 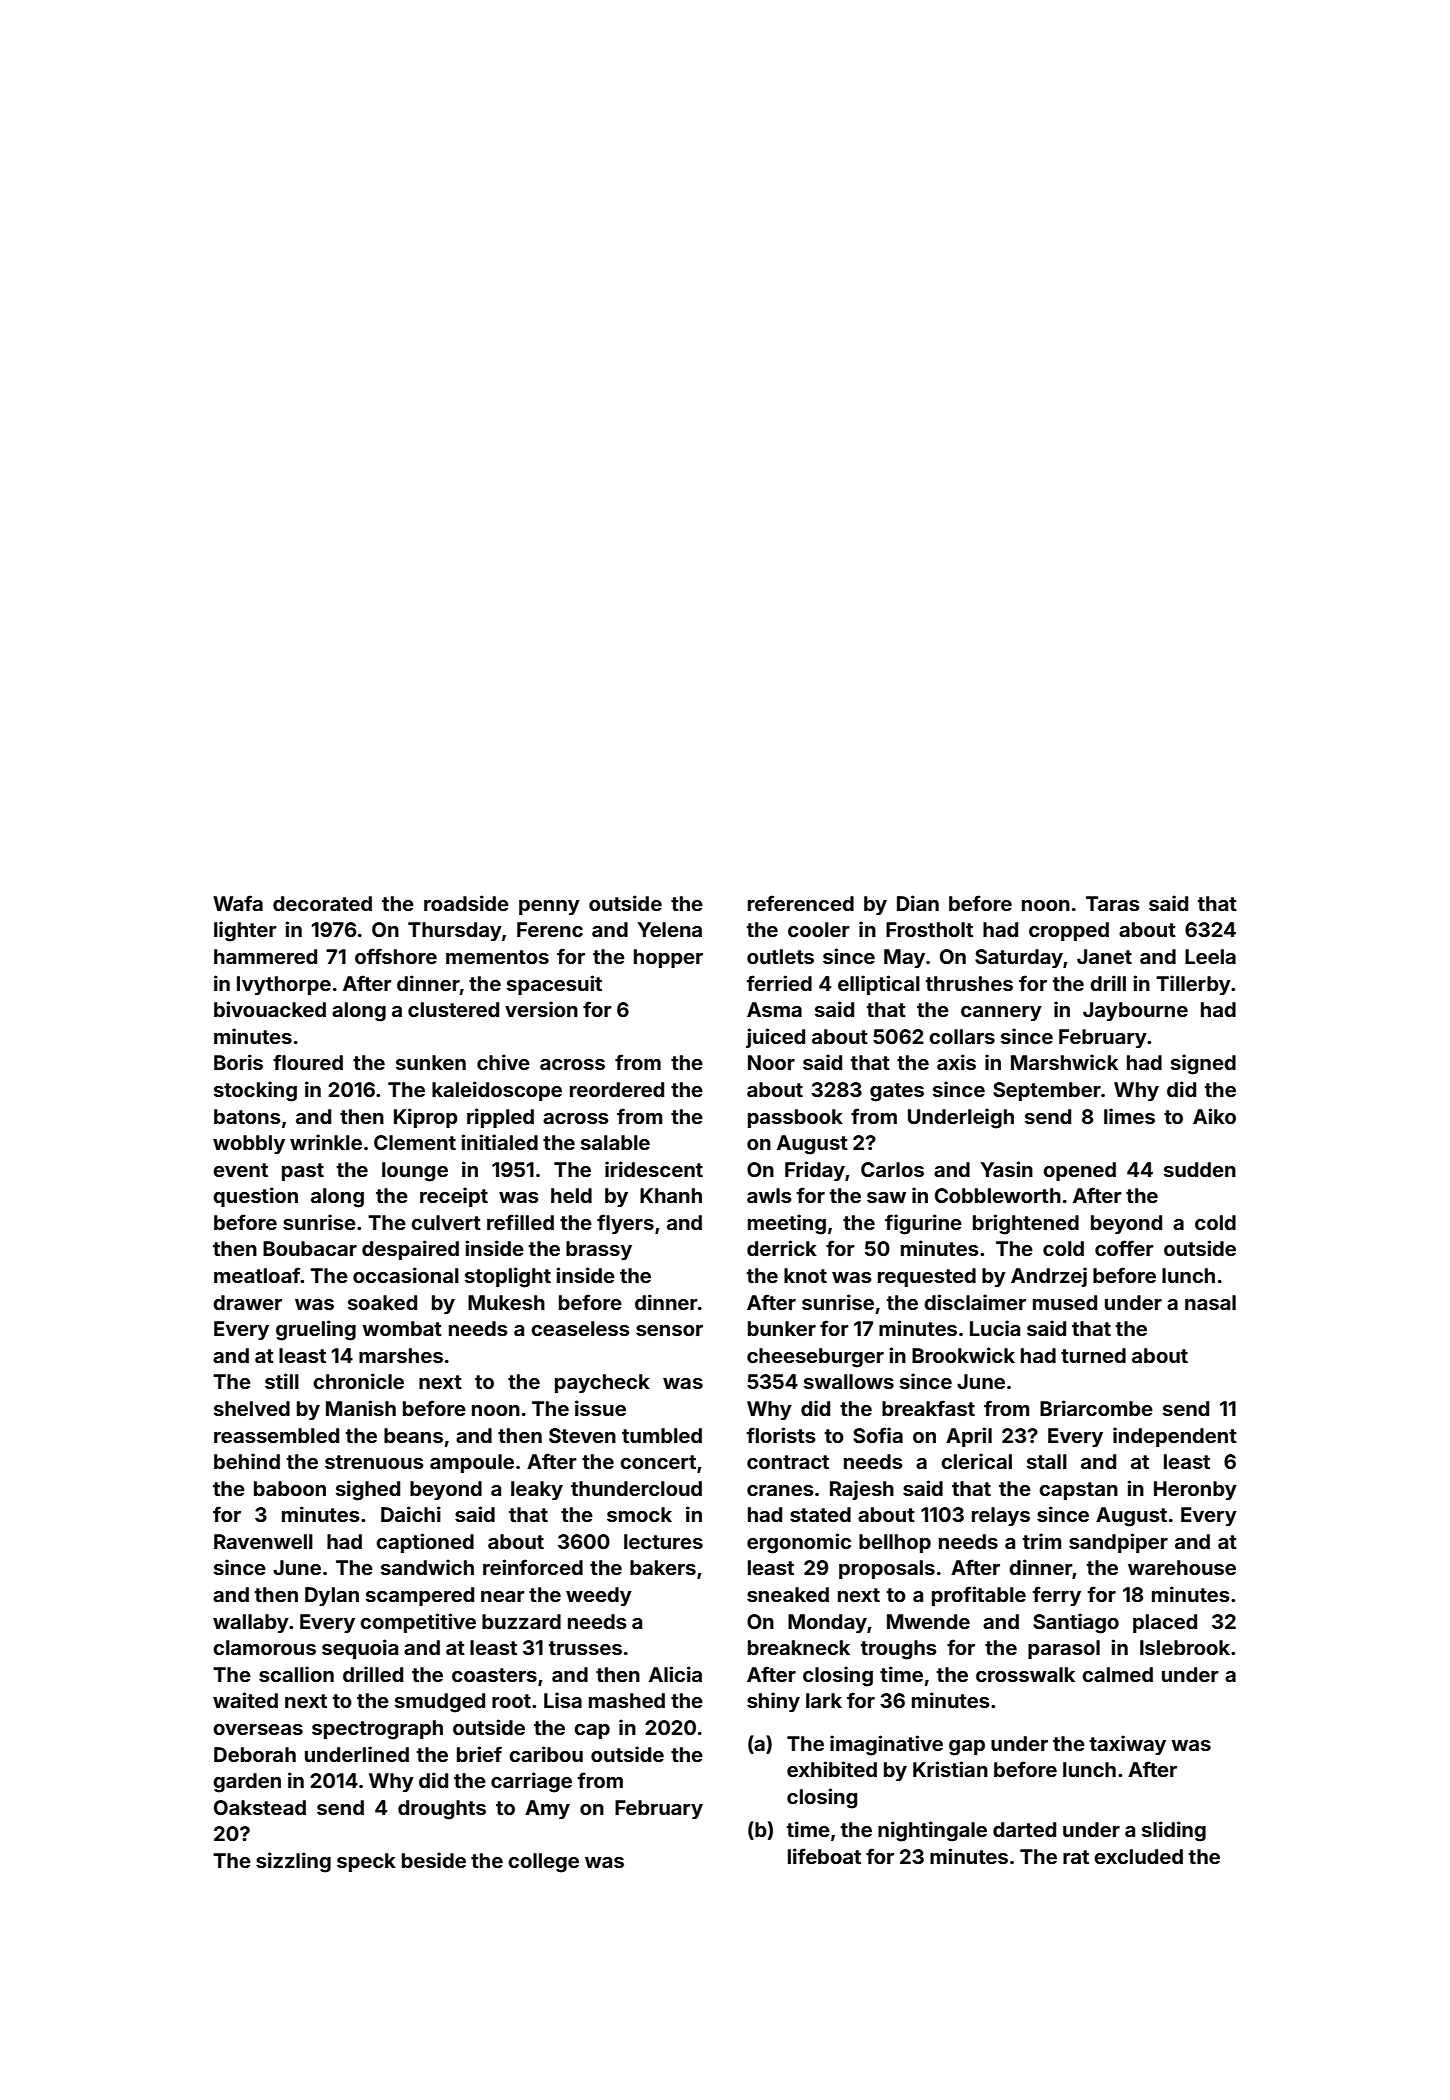 I want to click on lifeboat, so click(x=824, y=1856).
